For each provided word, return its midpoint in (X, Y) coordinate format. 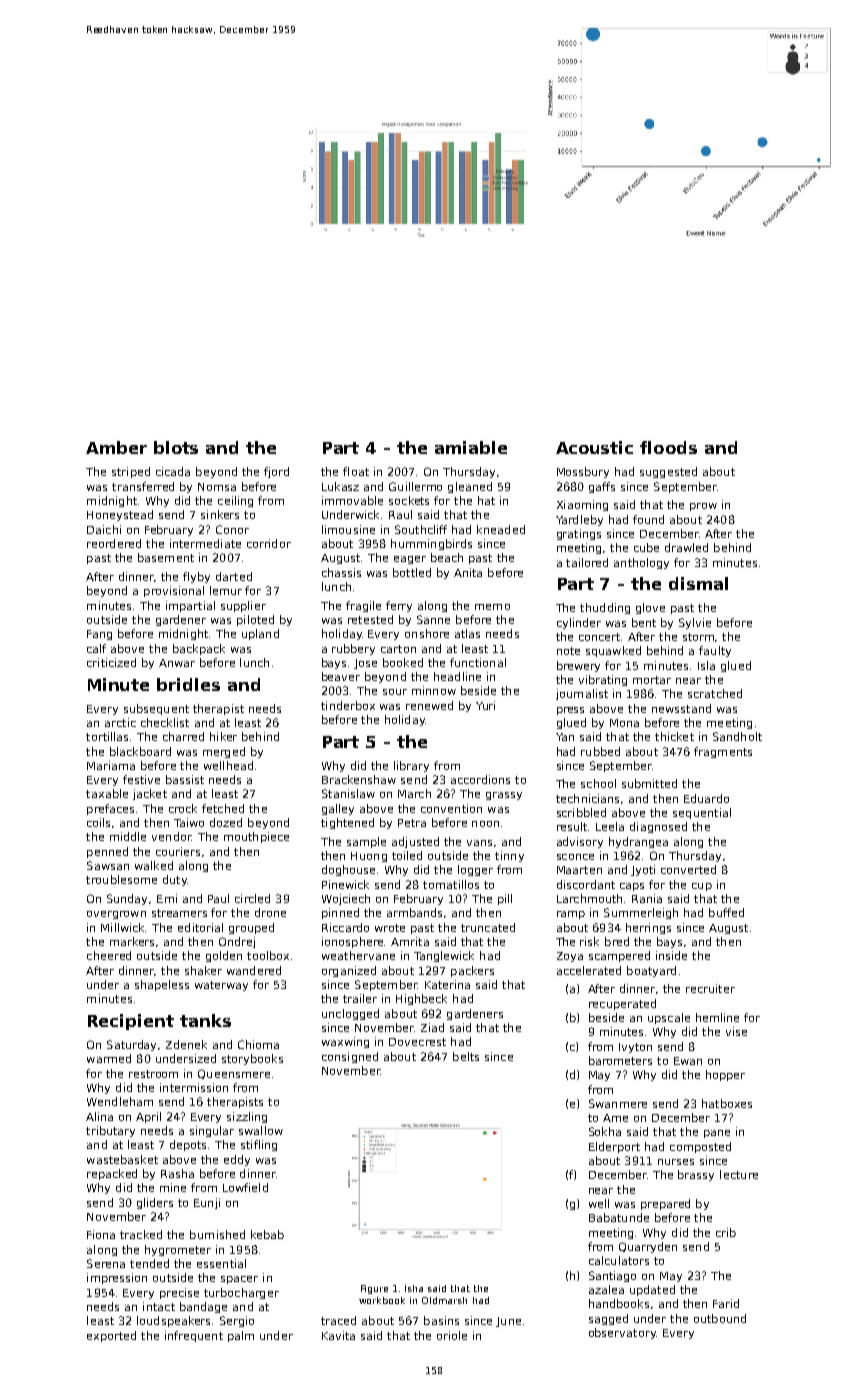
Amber (116, 447)
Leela (610, 826)
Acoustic (594, 447)
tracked (141, 1234)
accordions (480, 779)
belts (466, 1056)
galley (338, 809)
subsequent (156, 709)
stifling (259, 1145)
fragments (723, 752)
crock (183, 808)
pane (717, 1134)
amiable (471, 447)
